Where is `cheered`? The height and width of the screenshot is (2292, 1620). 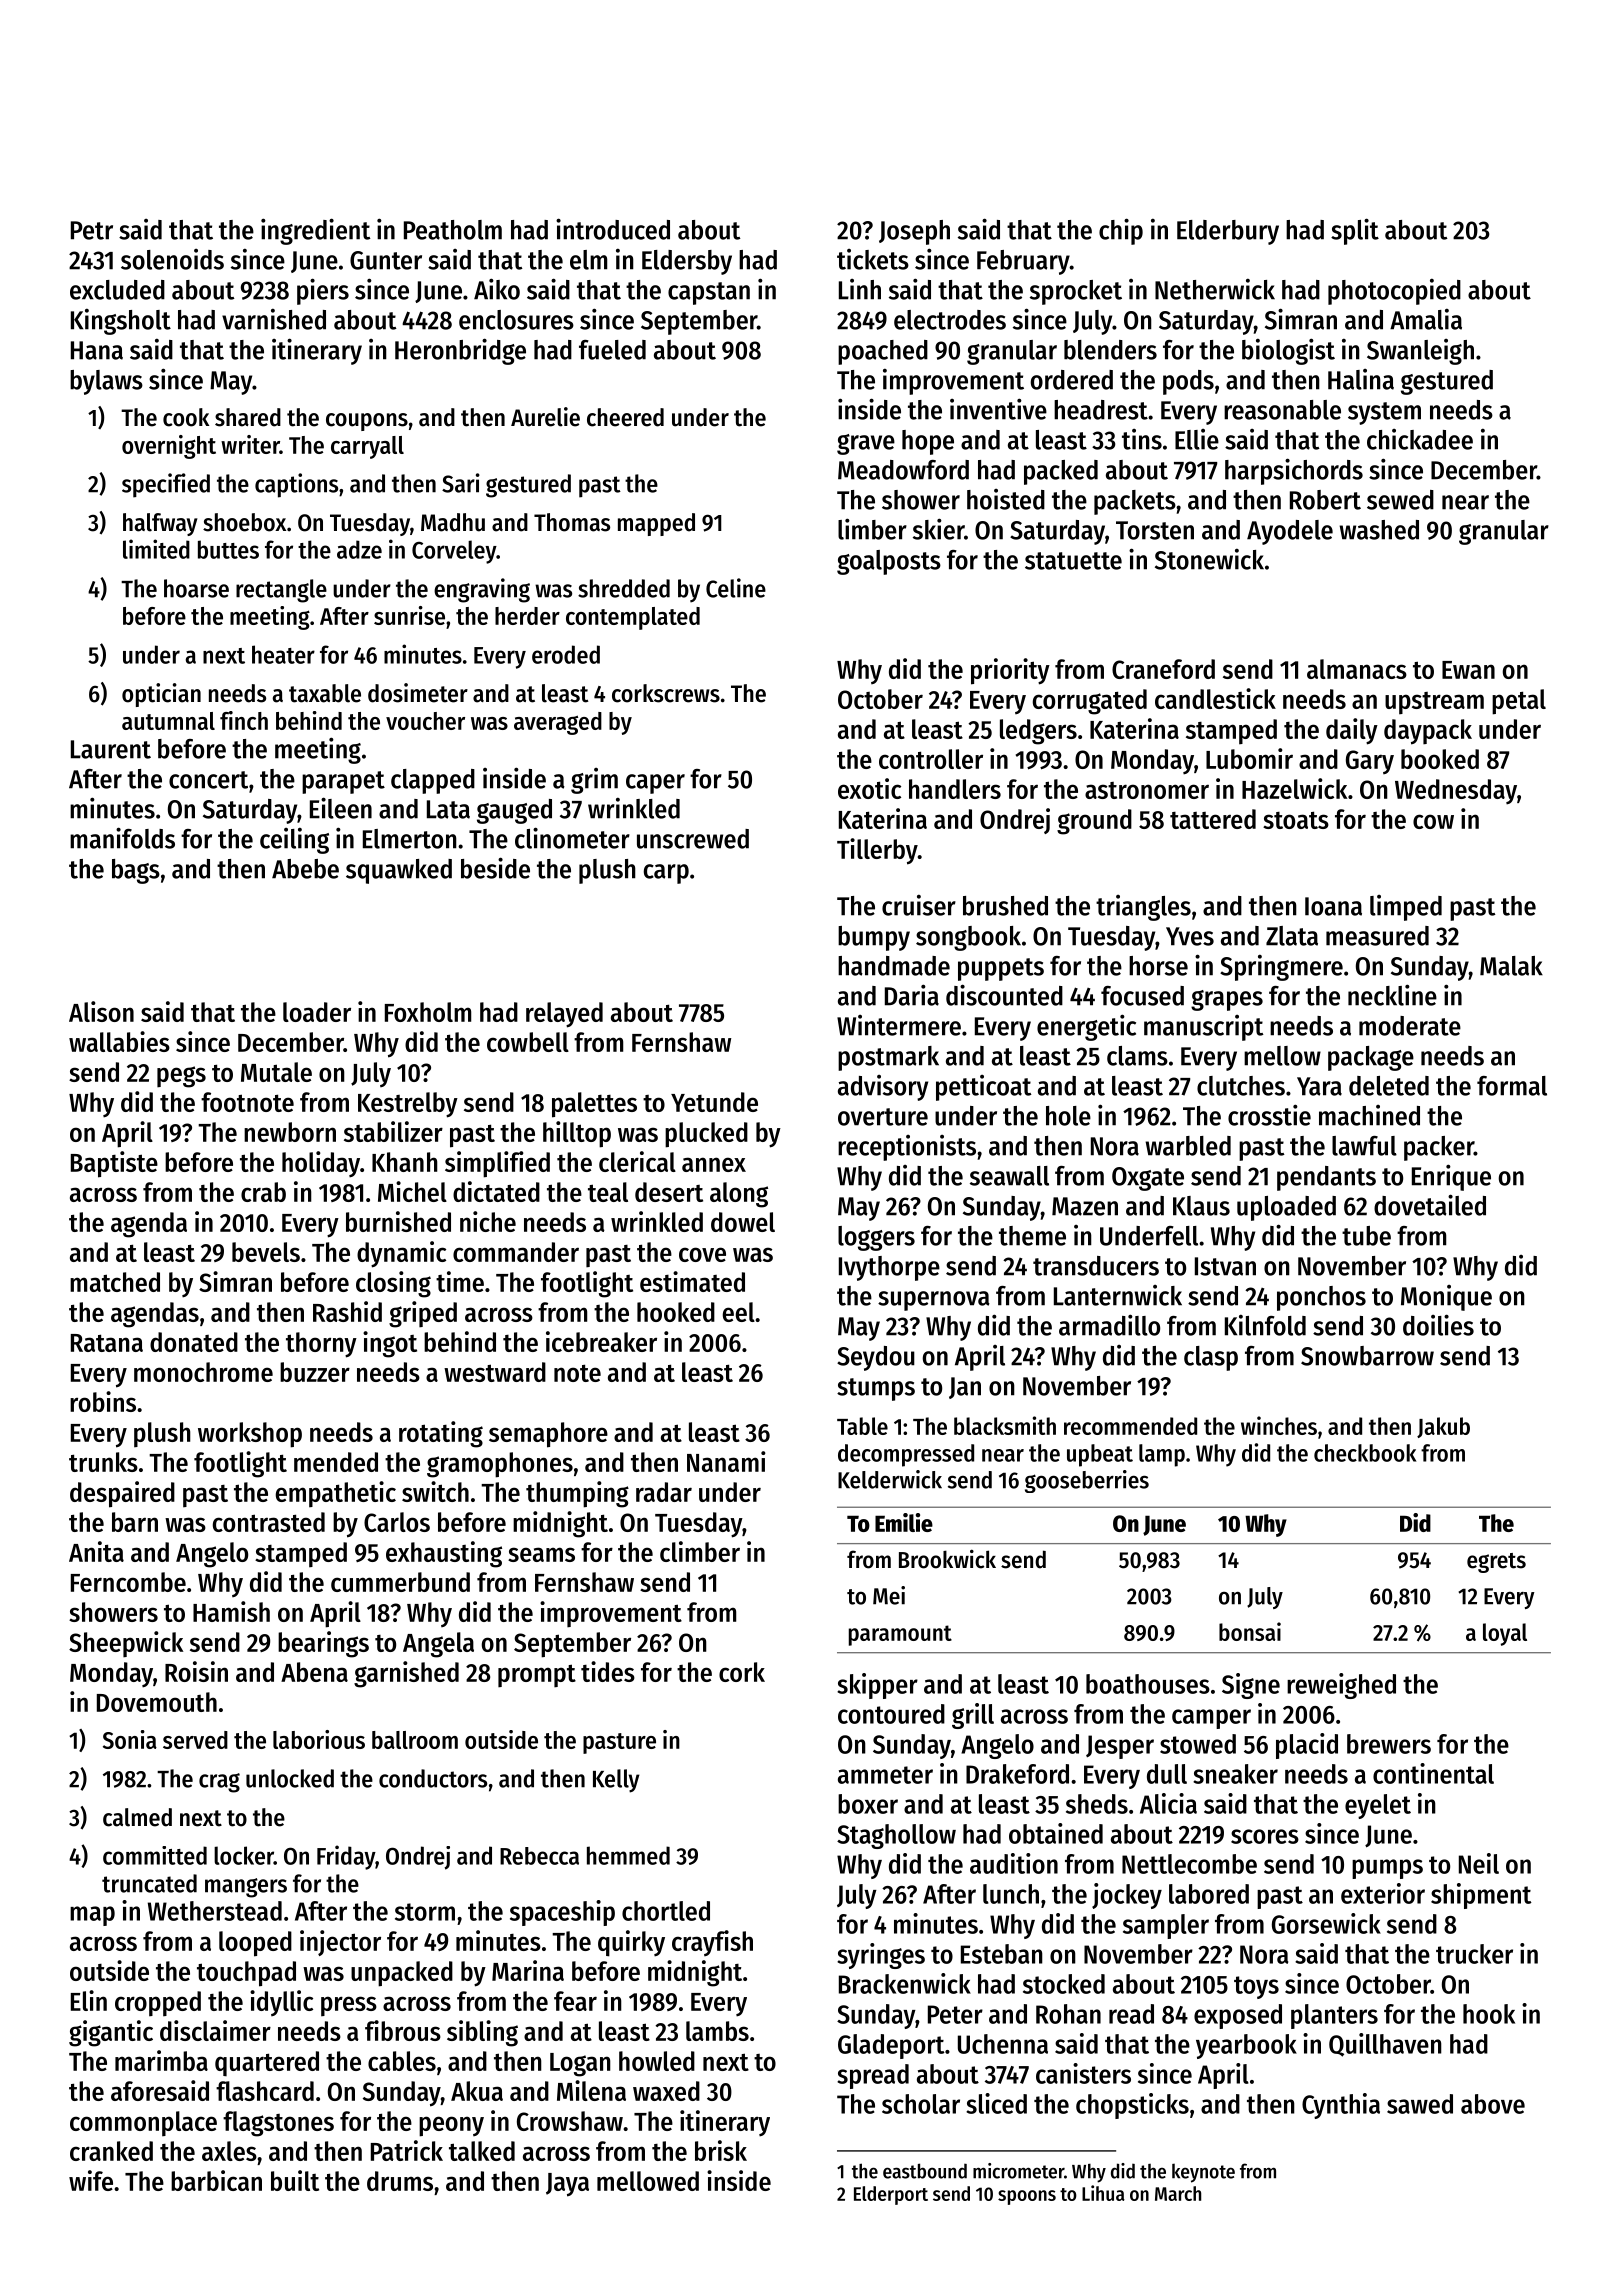 cheered is located at coordinates (625, 417).
